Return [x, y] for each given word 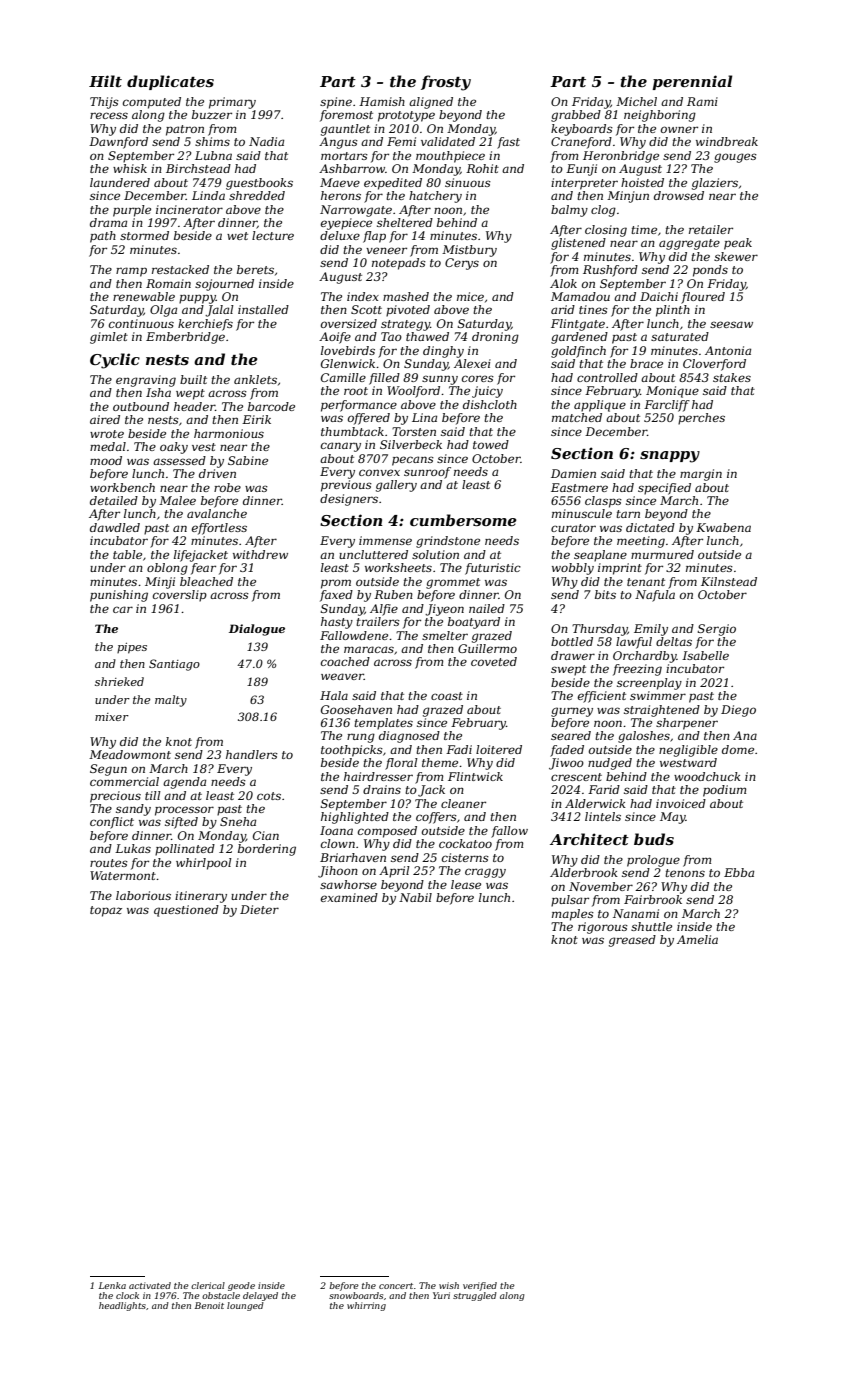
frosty [446, 83]
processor [184, 811]
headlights [122, 1306]
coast [447, 696]
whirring [366, 1306]
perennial [692, 82]
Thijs [104, 103]
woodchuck [707, 776]
